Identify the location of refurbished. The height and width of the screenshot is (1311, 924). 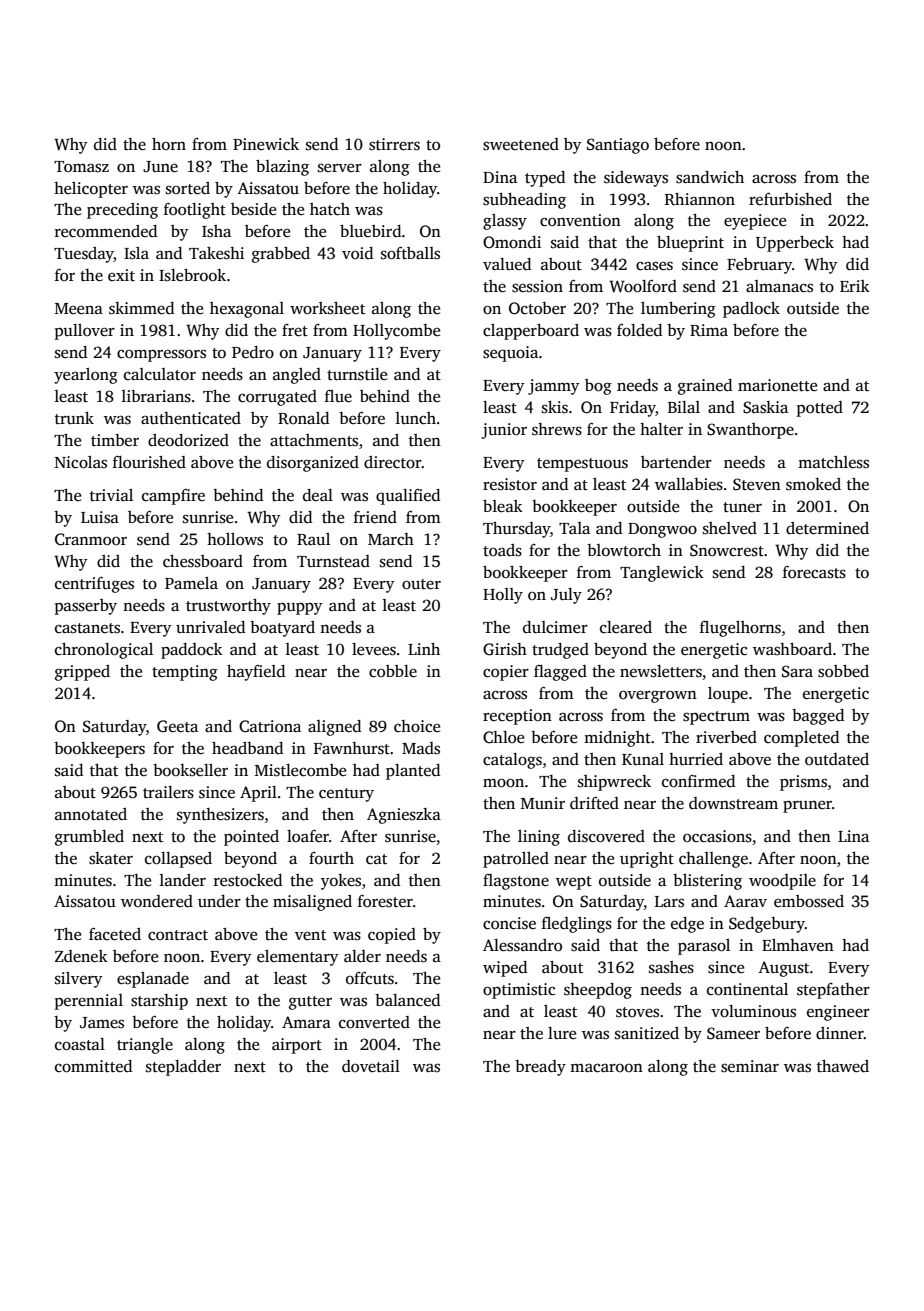
(790, 199).
